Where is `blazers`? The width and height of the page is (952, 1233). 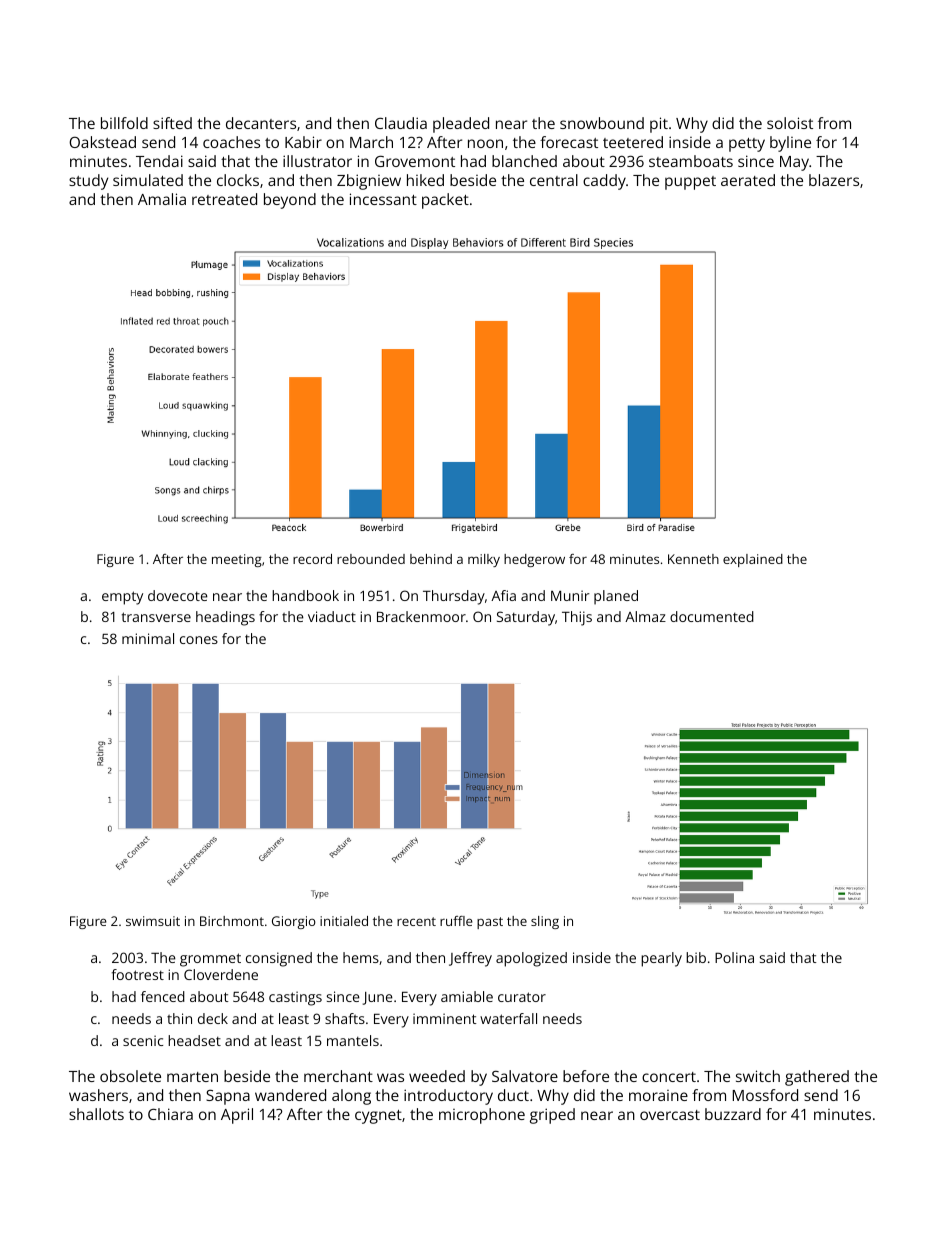 blazers is located at coordinates (834, 180).
